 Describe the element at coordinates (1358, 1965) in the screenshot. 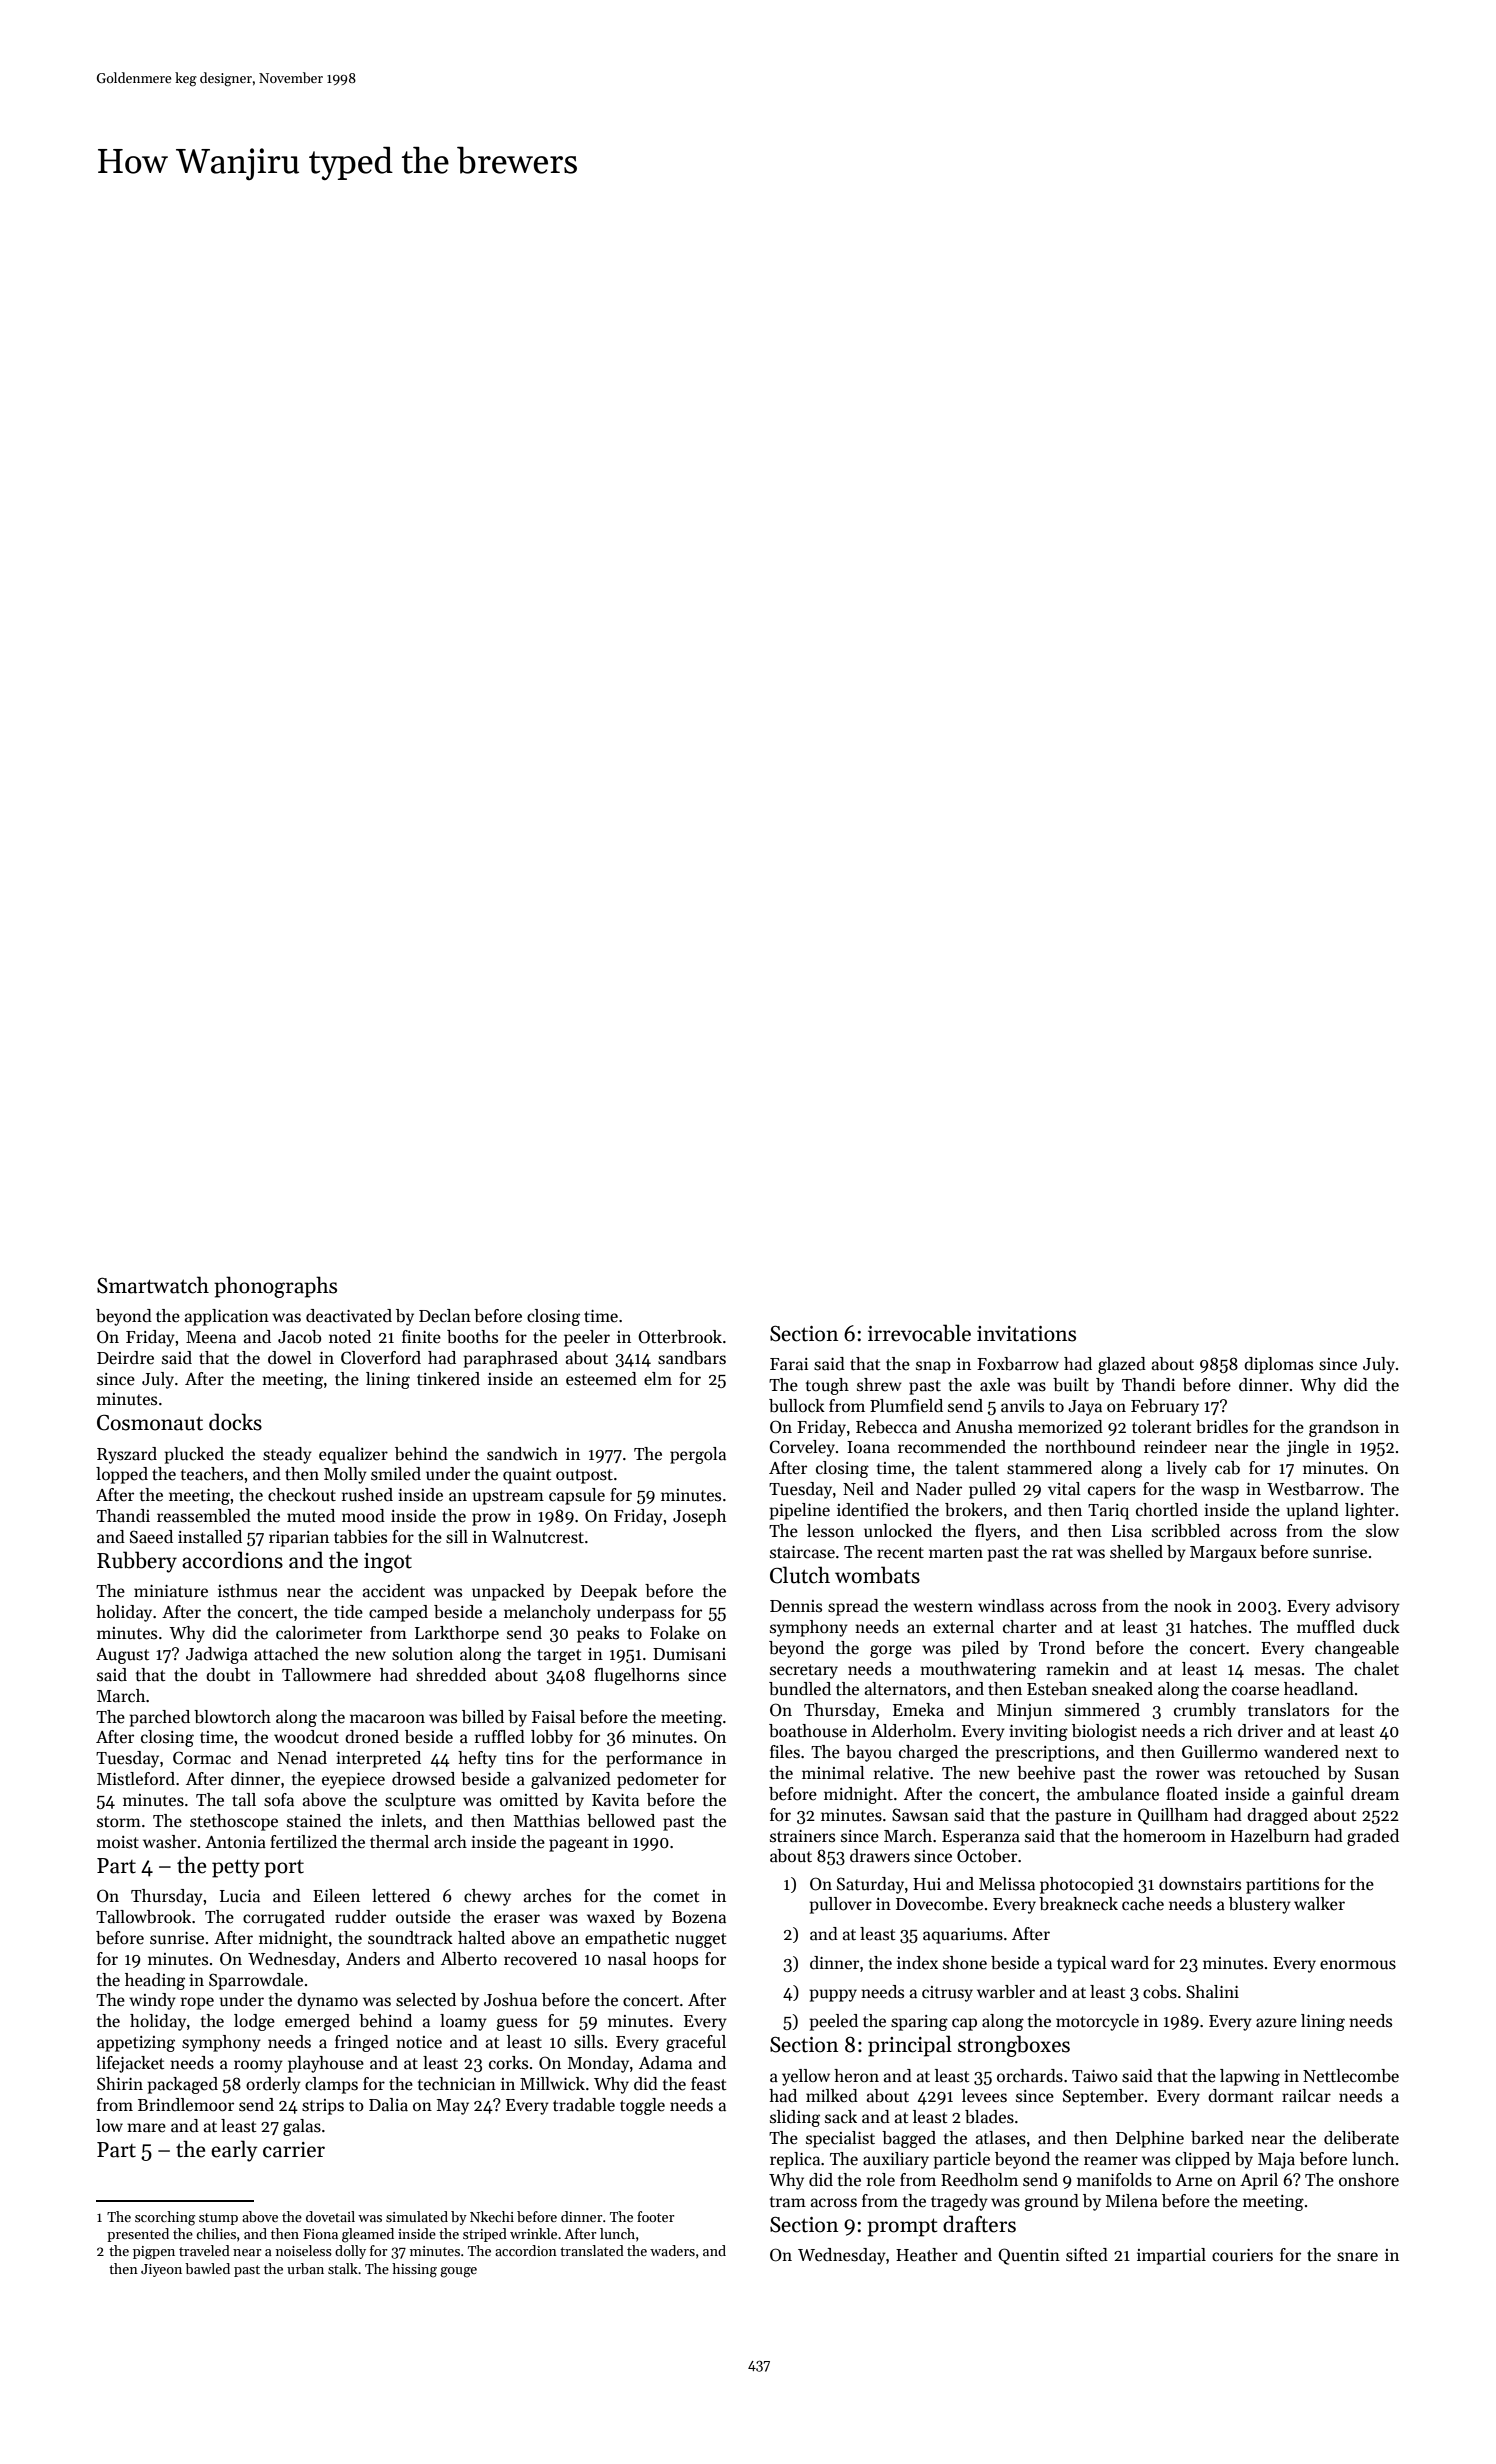

I see `enormous` at that location.
